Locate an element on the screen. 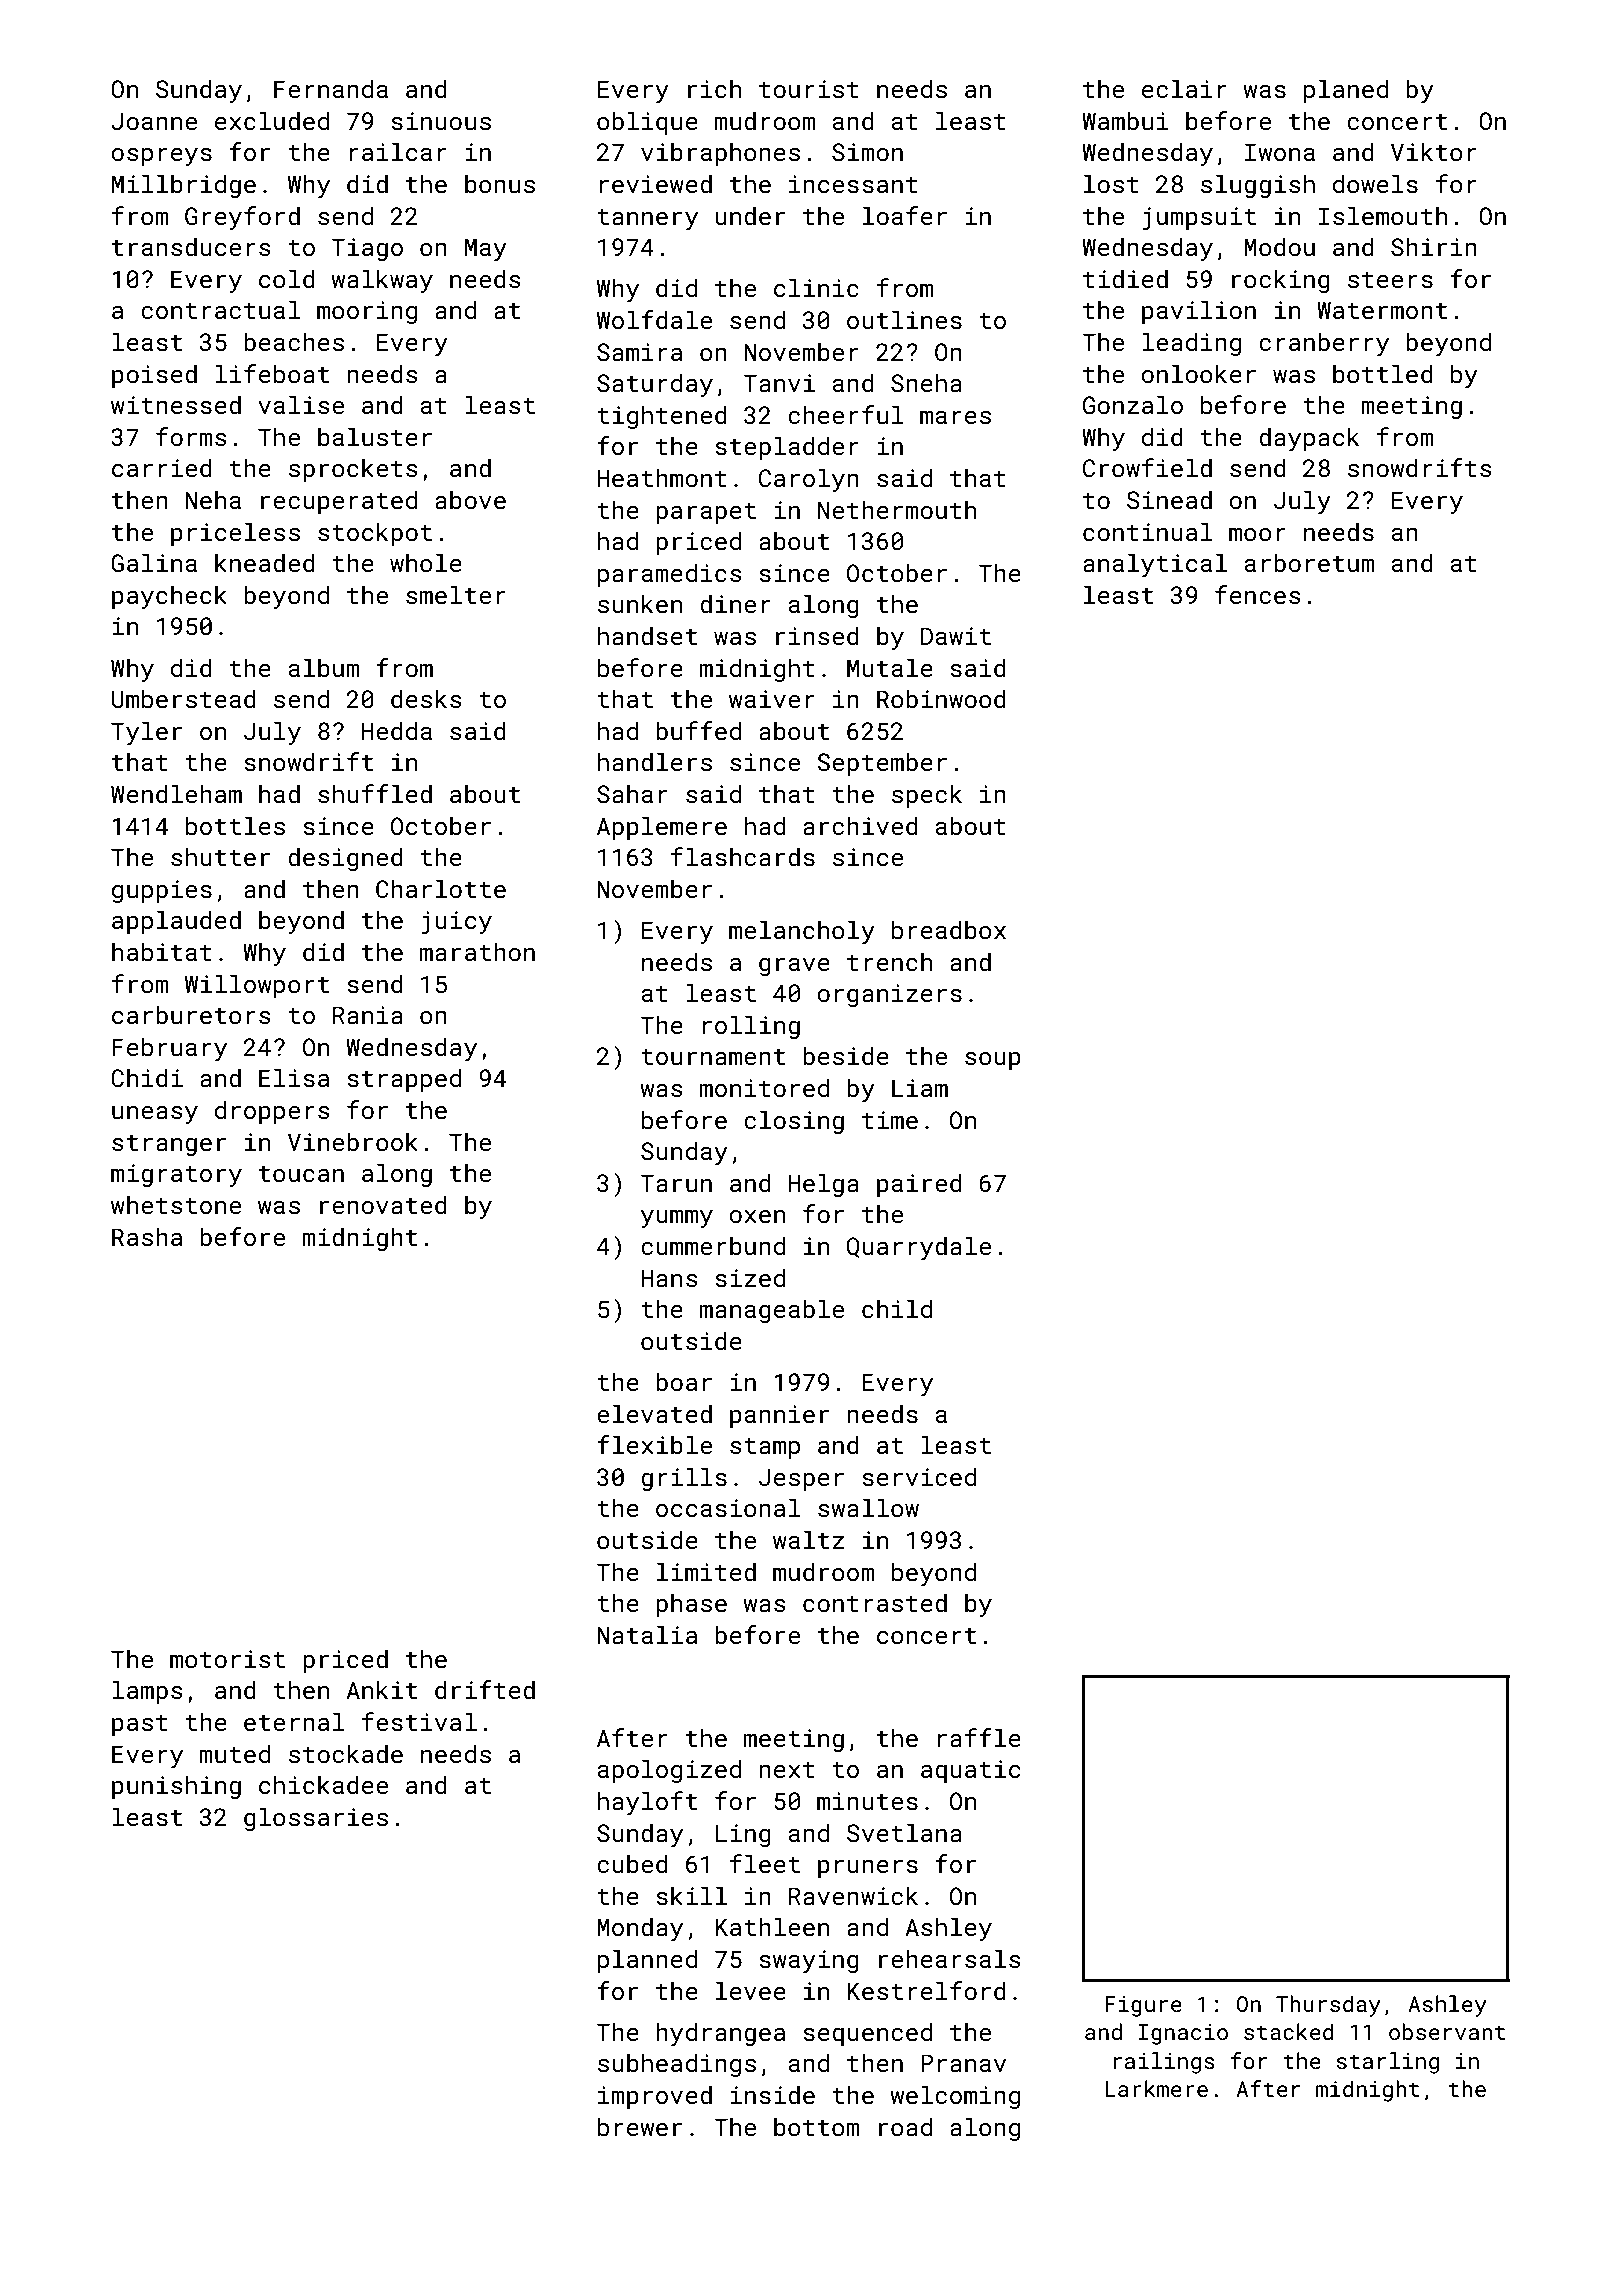 The image size is (1620, 2292). migratory is located at coordinates (176, 1175).
